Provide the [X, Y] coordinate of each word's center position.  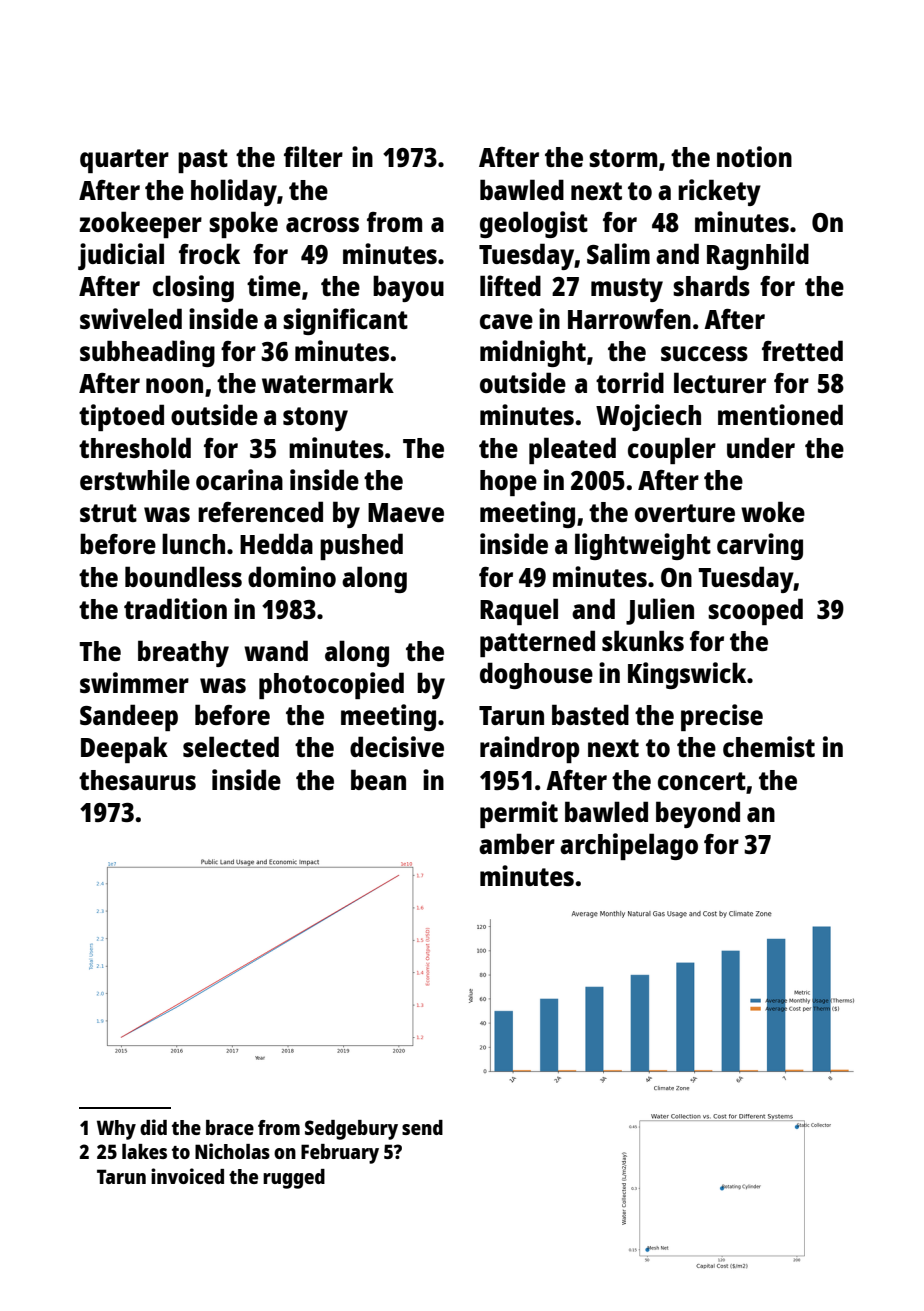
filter [313, 156]
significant [345, 321]
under [761, 447]
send [422, 1127]
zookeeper [140, 224]
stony [315, 419]
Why [116, 1130]
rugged [294, 1179]
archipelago [629, 846]
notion [754, 156]
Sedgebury [351, 1130]
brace [230, 1127]
